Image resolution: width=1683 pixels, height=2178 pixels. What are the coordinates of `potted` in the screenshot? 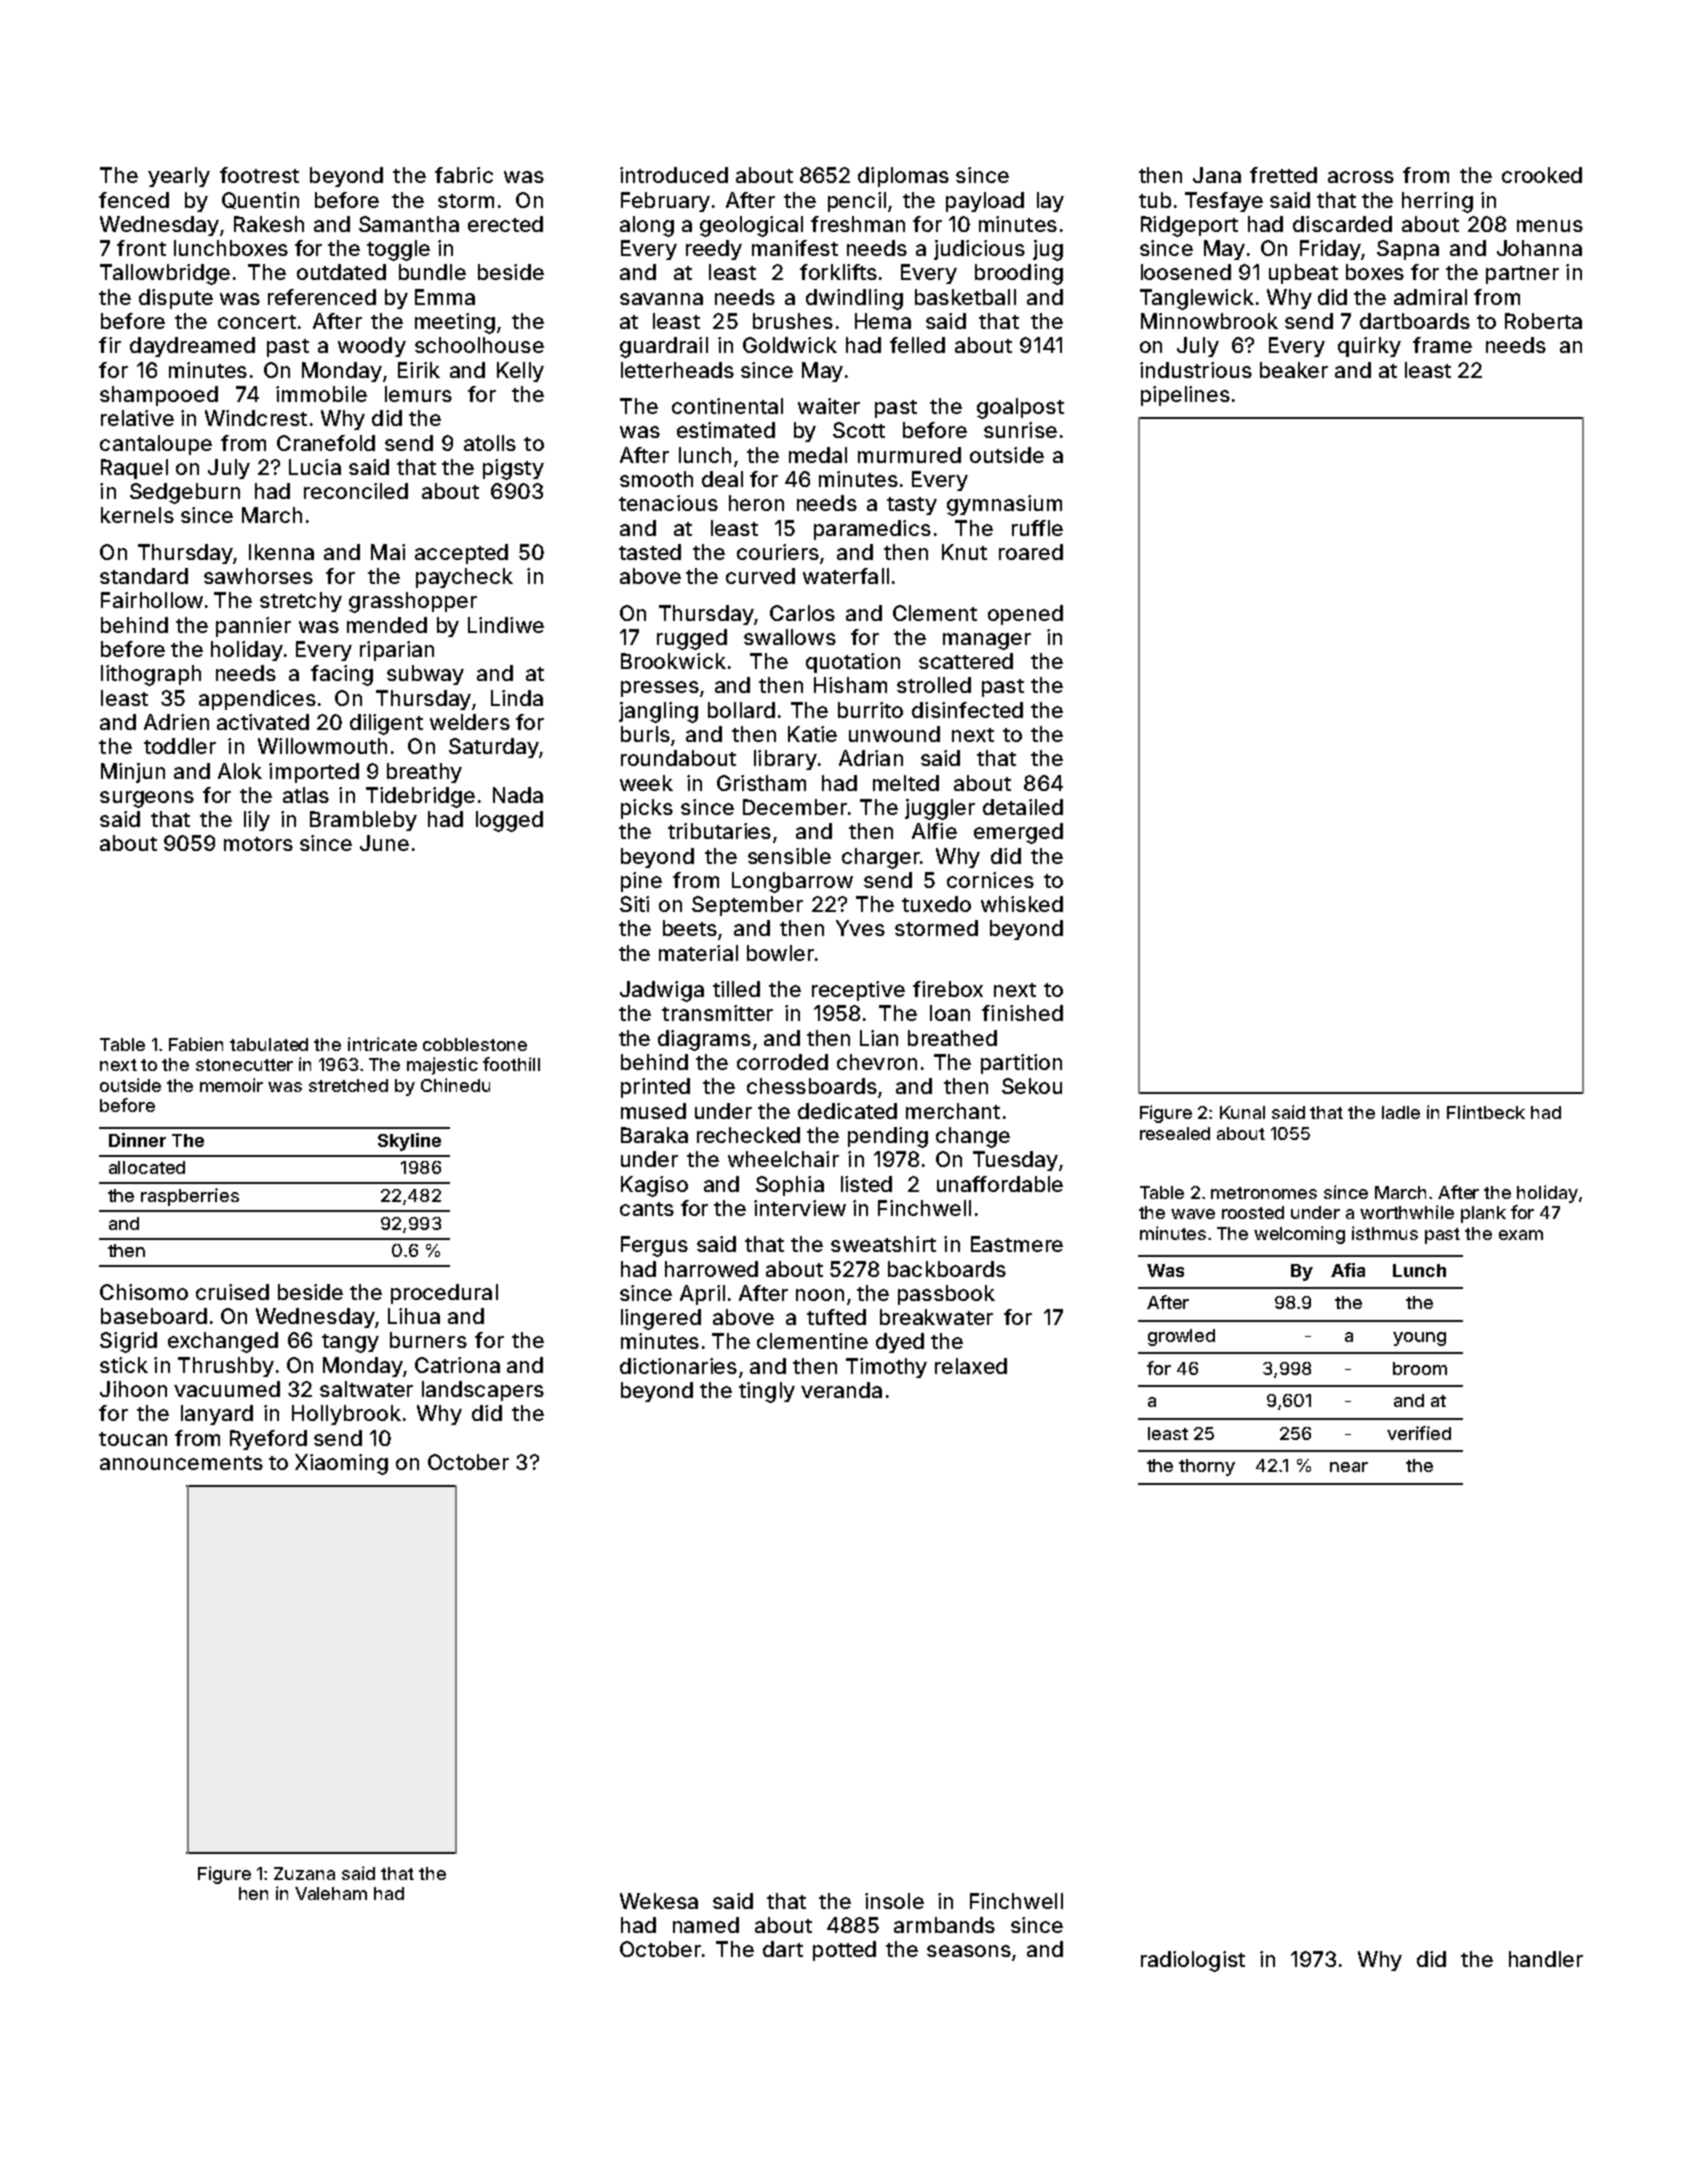 It's located at (844, 1951).
